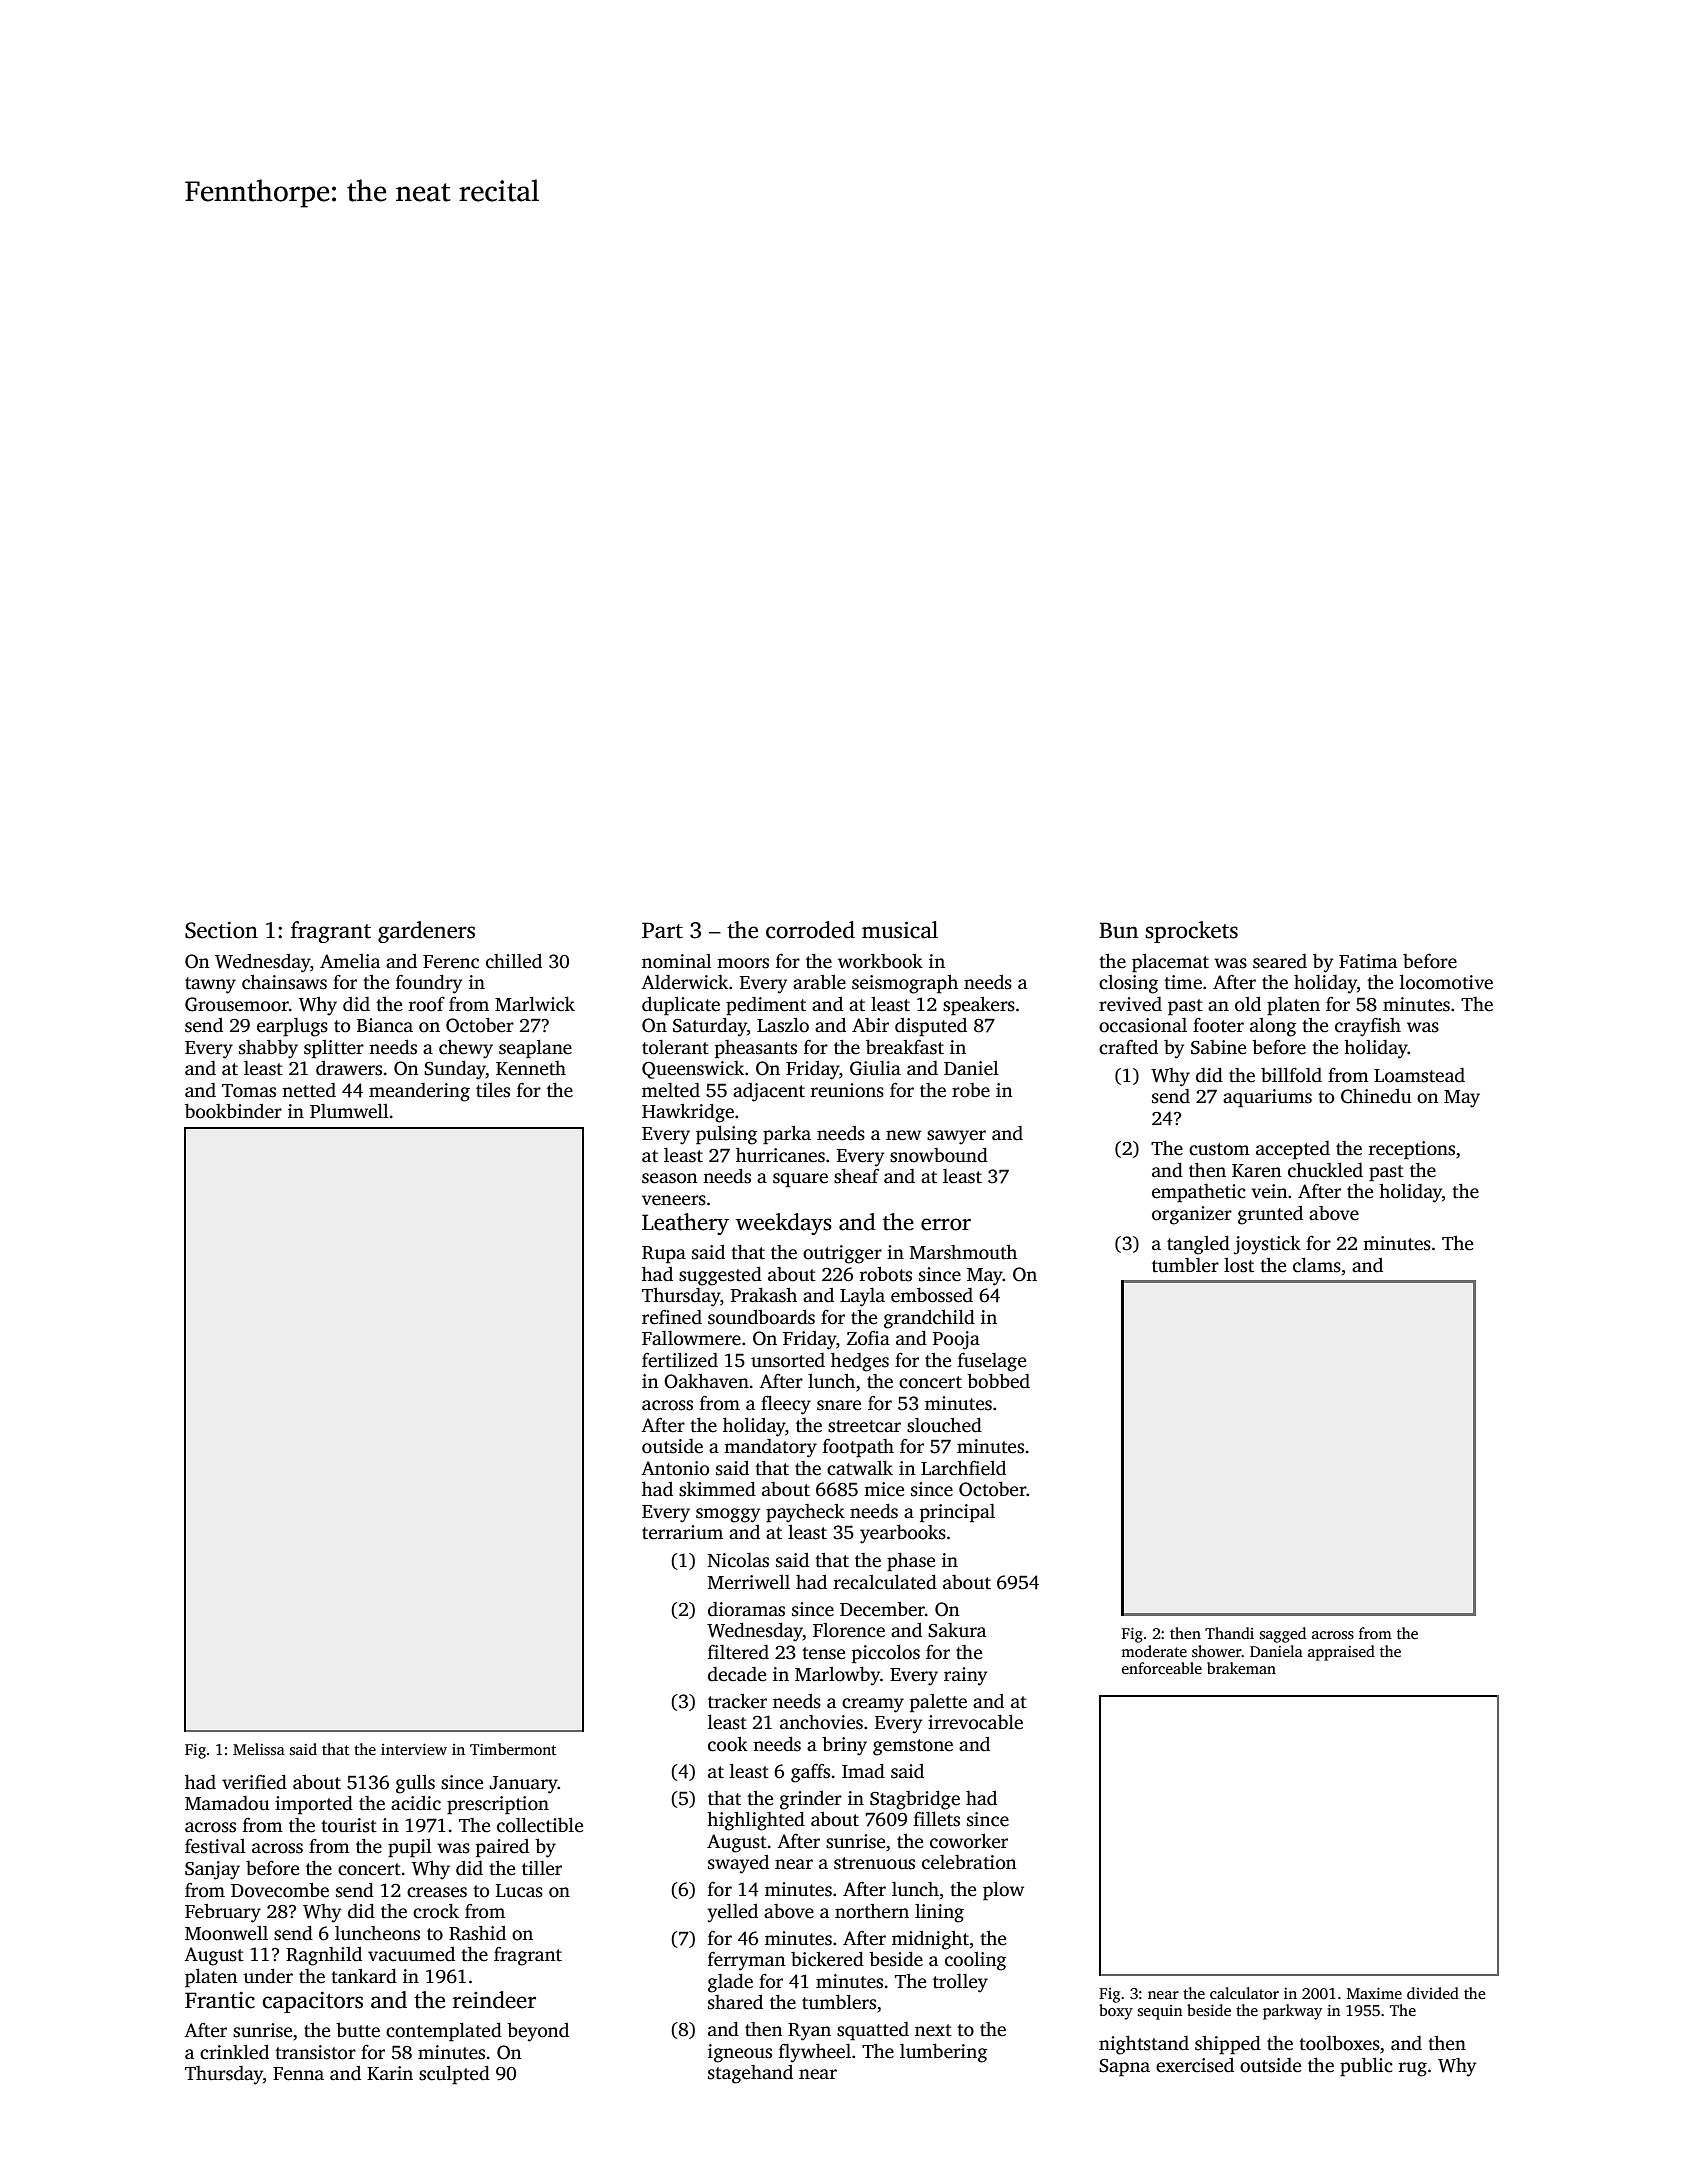 Image resolution: width=1683 pixels, height=2178 pixels. What do you see at coordinates (410, 1848) in the page?
I see `pupil` at bounding box center [410, 1848].
